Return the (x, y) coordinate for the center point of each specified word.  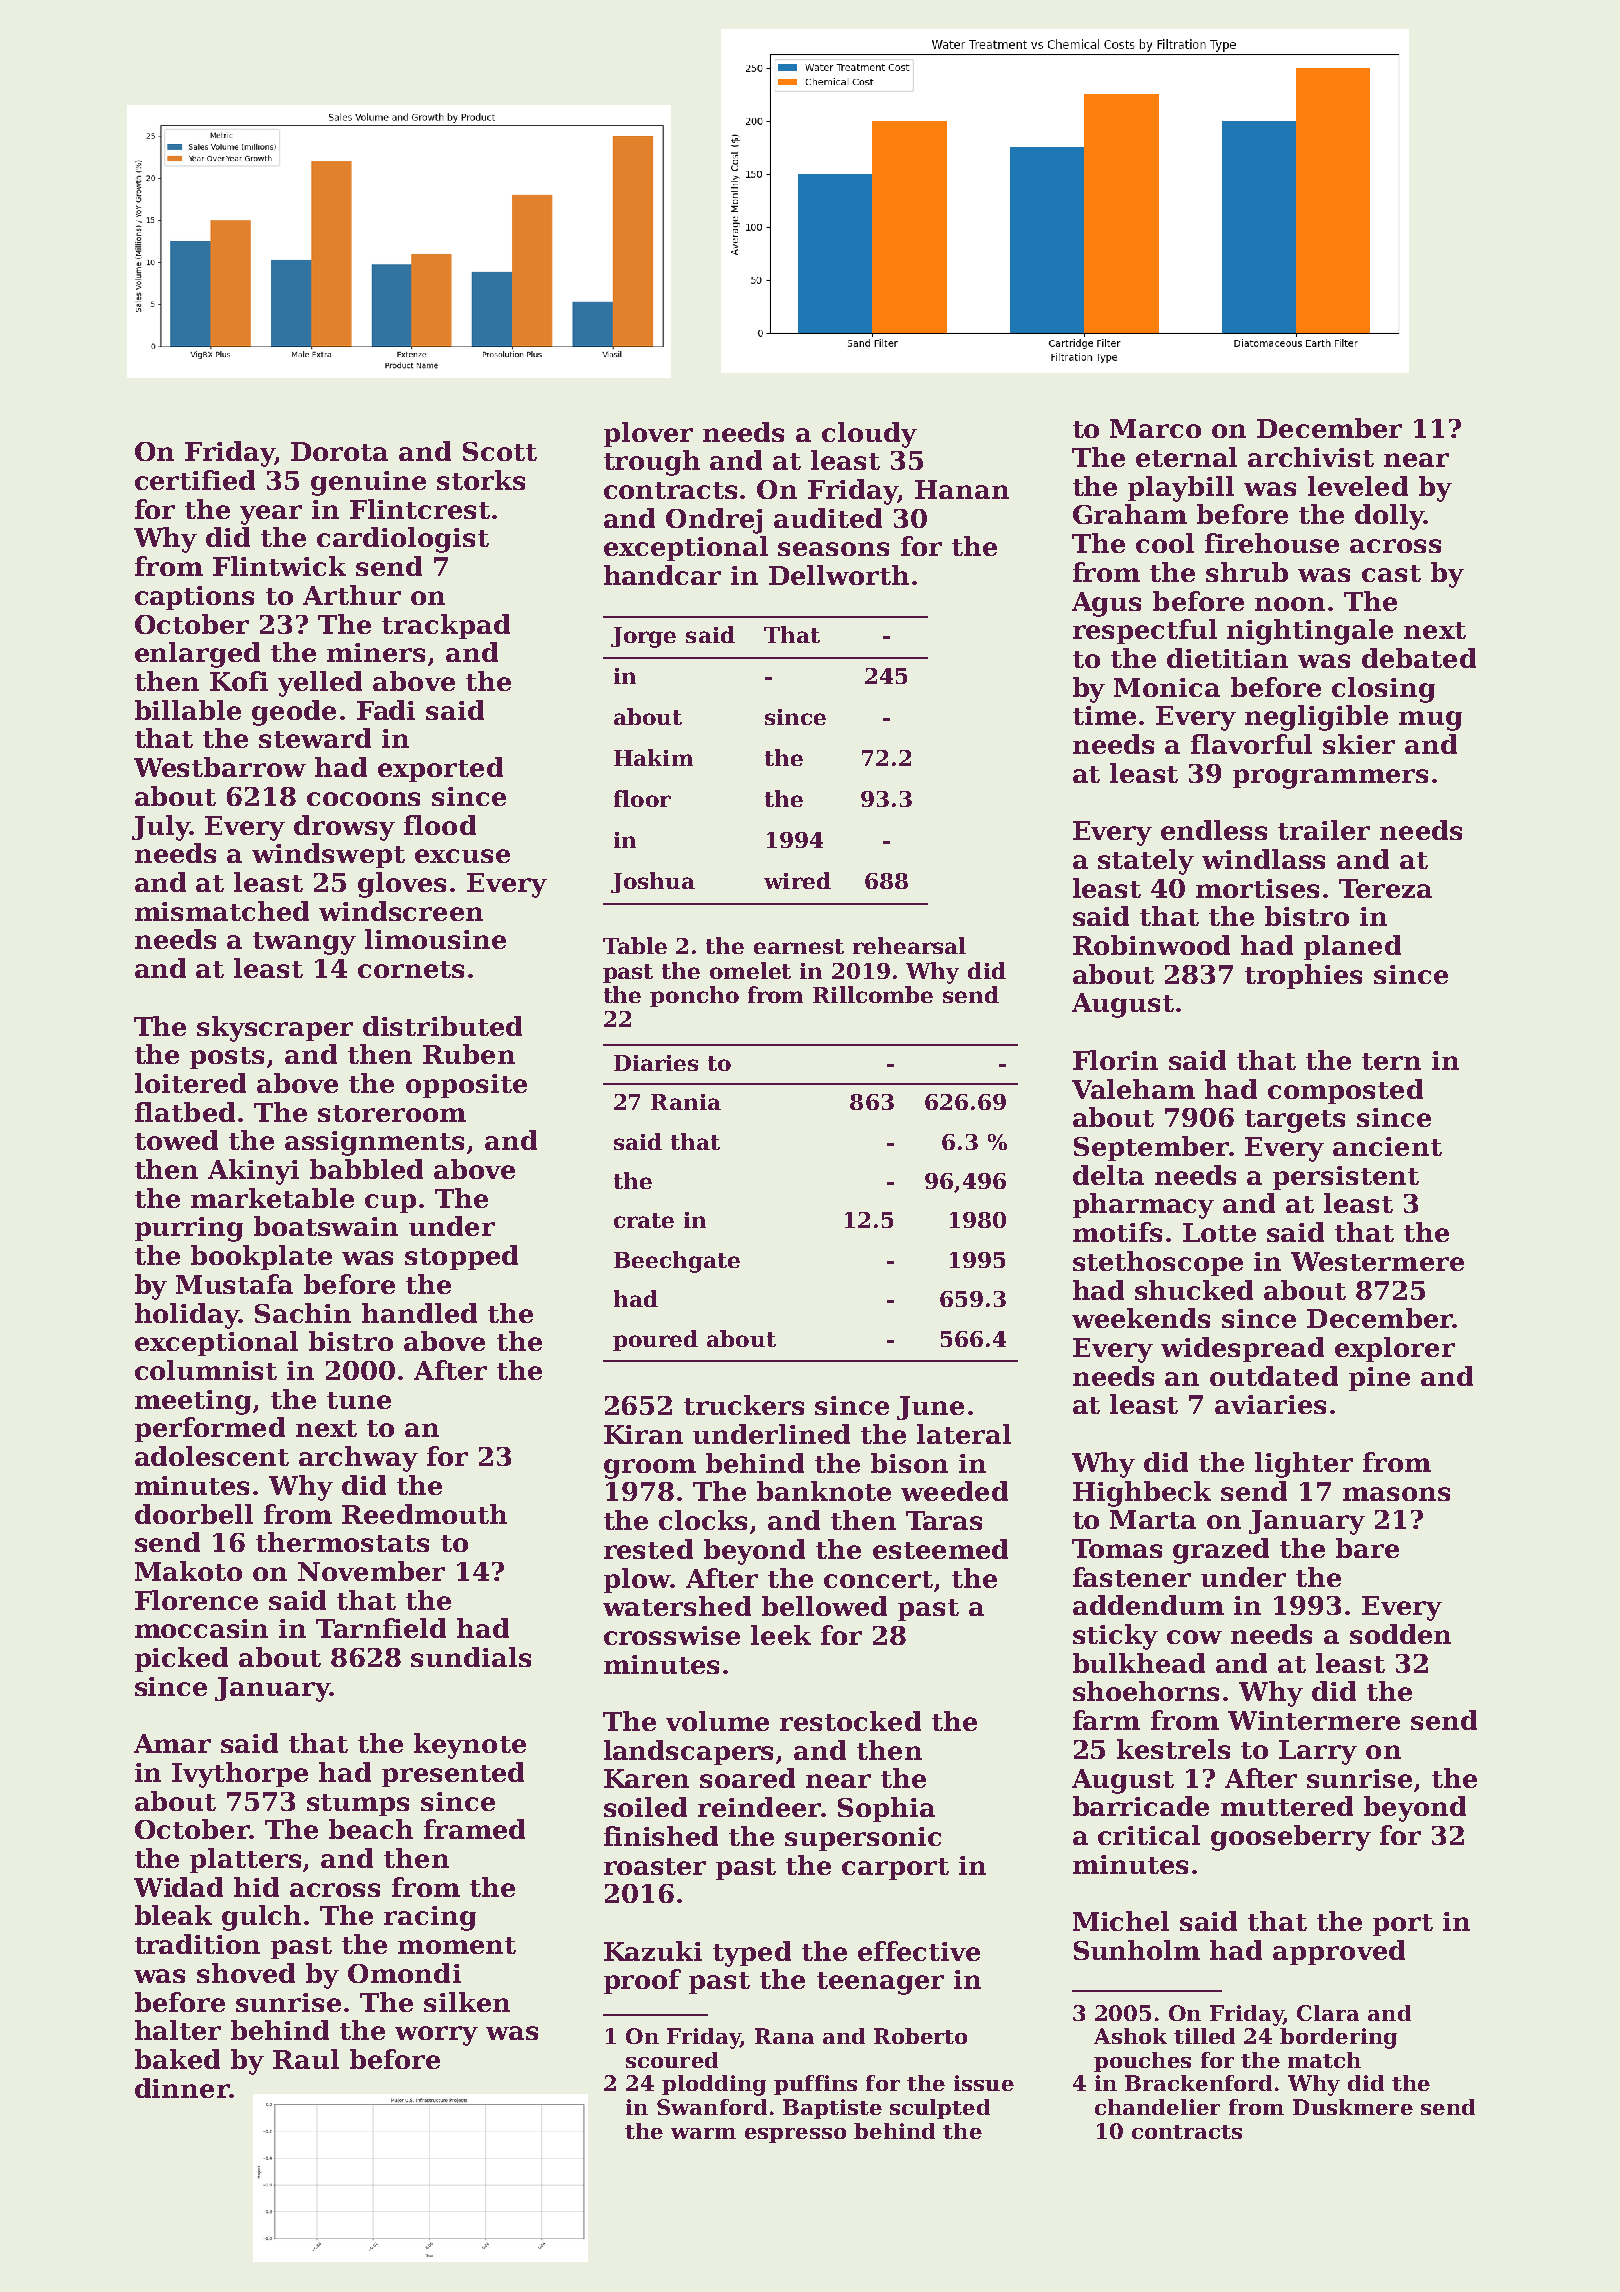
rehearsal (909, 945)
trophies (1303, 976)
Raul (306, 2059)
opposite (466, 1086)
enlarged (197, 655)
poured (655, 1340)
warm (703, 2133)
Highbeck (1142, 1494)
